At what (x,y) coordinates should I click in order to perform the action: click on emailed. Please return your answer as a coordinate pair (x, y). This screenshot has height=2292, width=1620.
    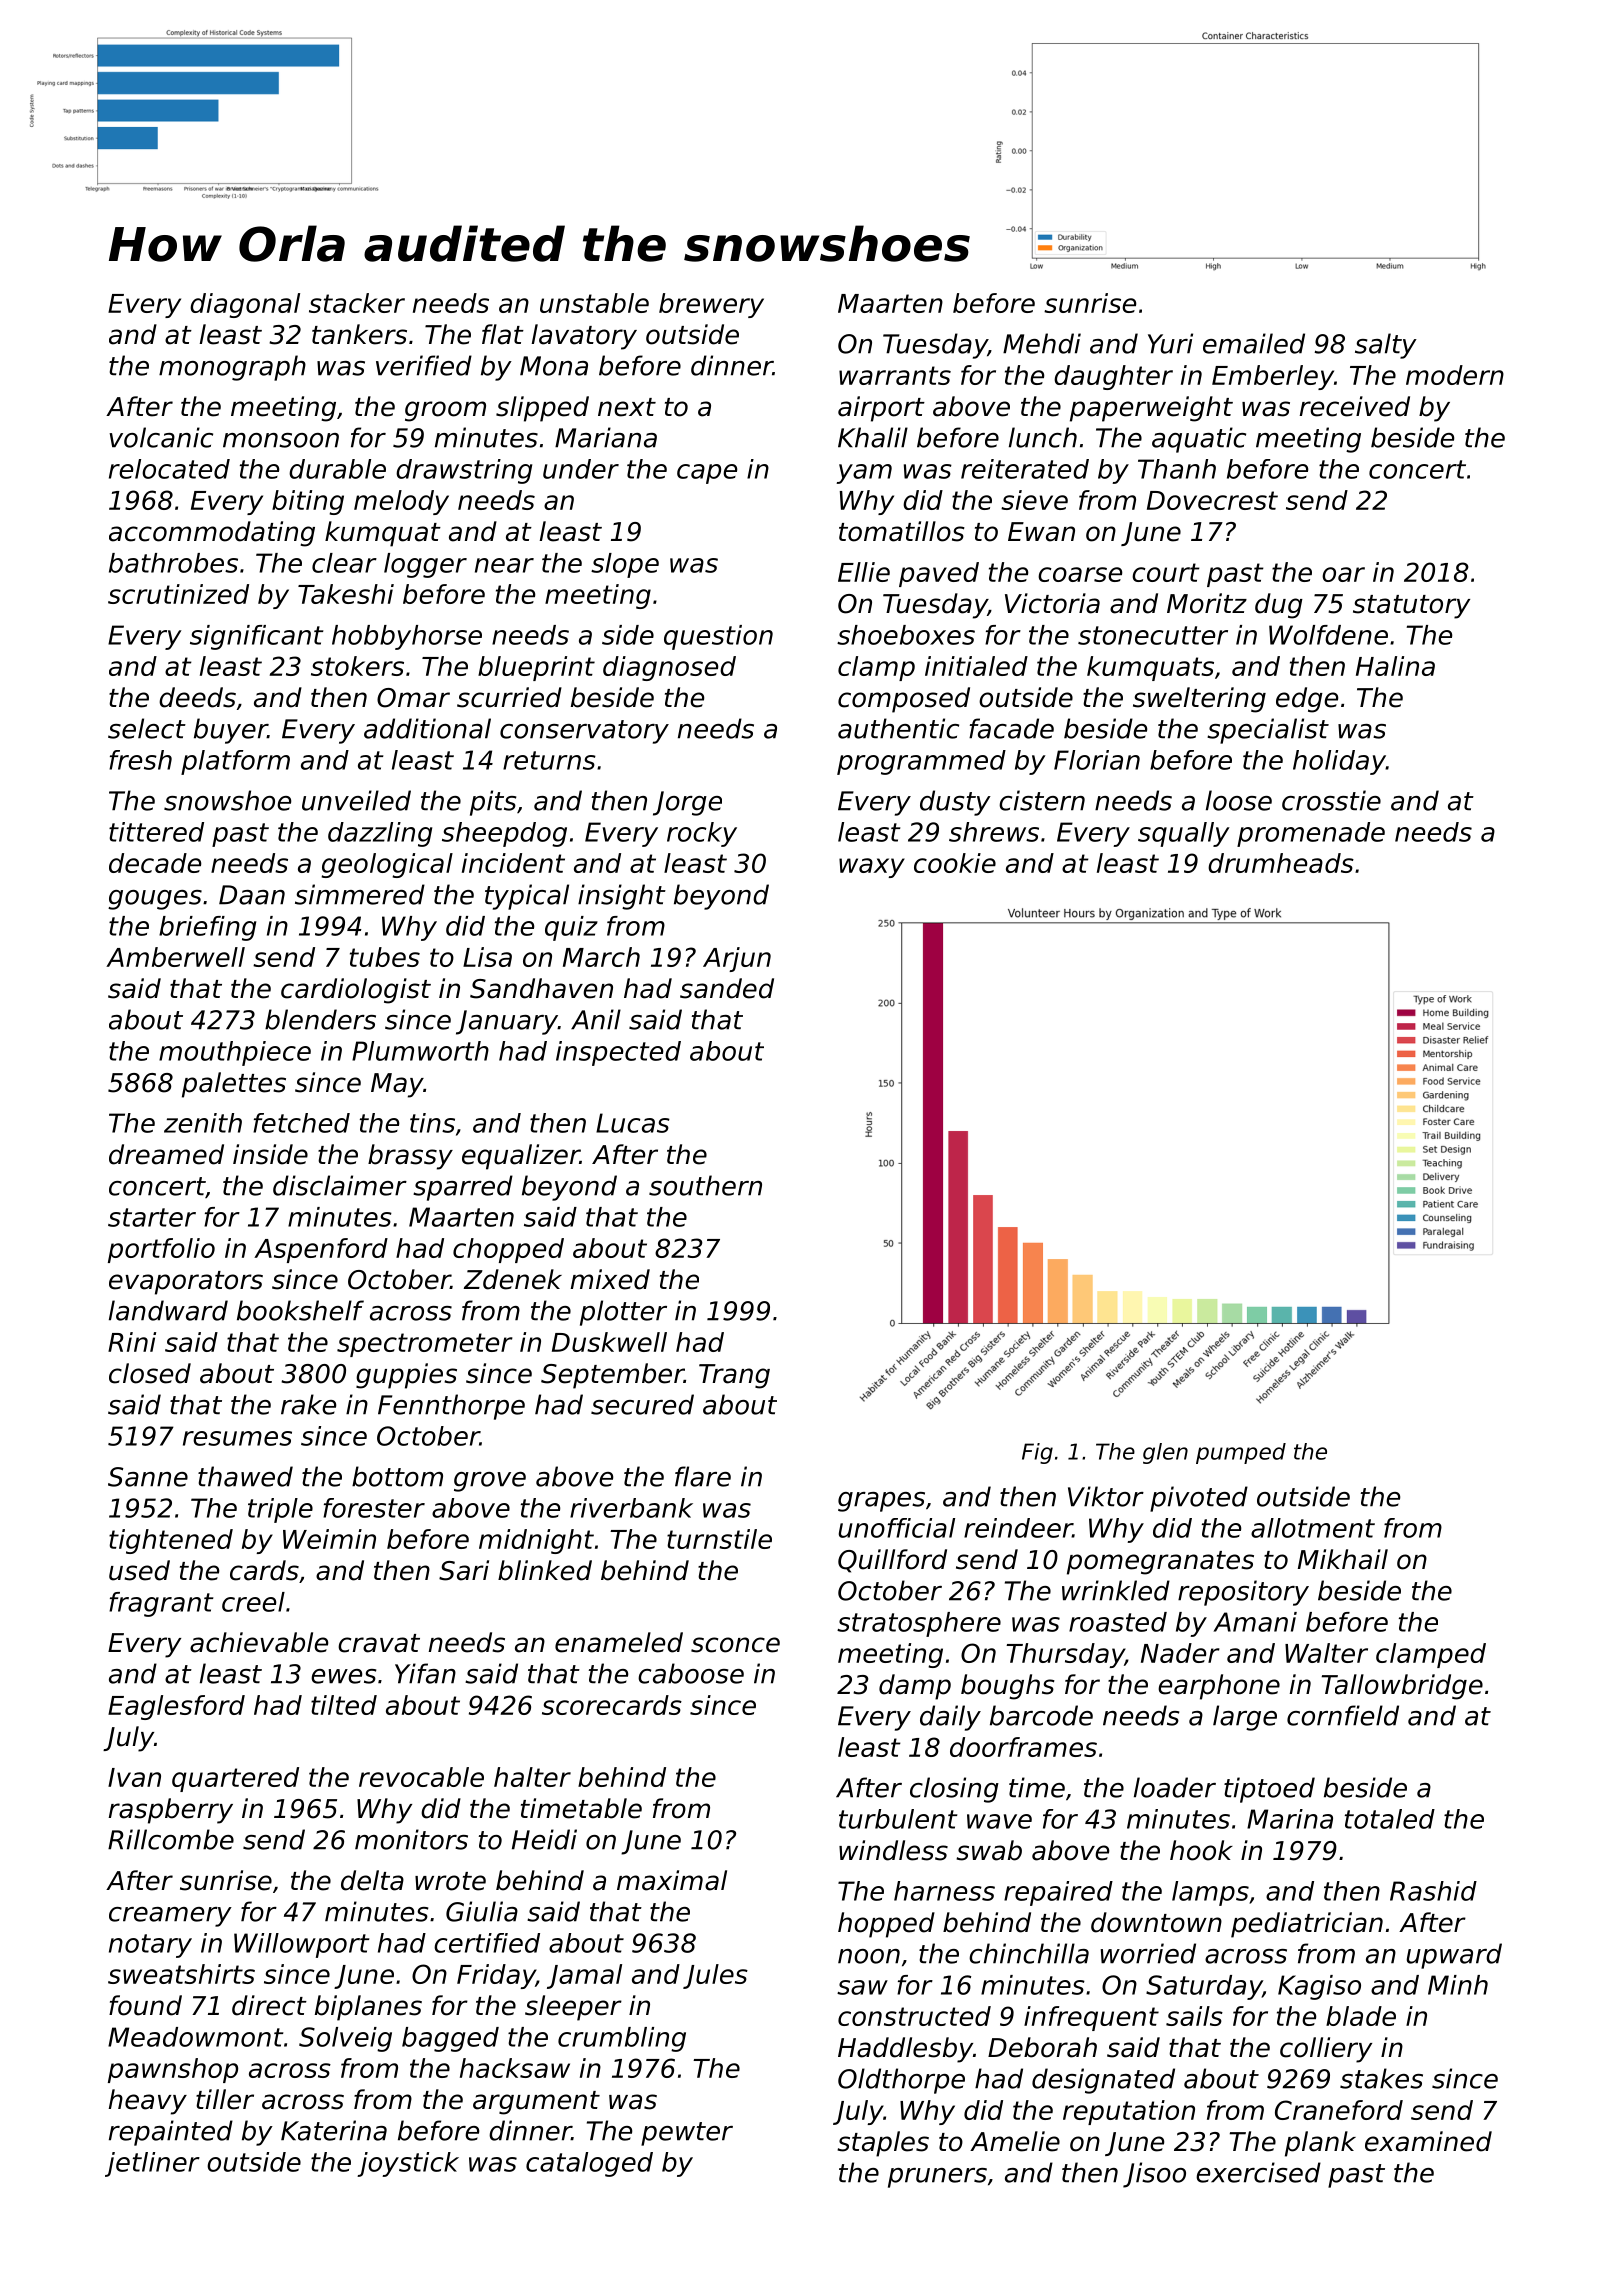
    Looking at the image, I should click on (1254, 343).
